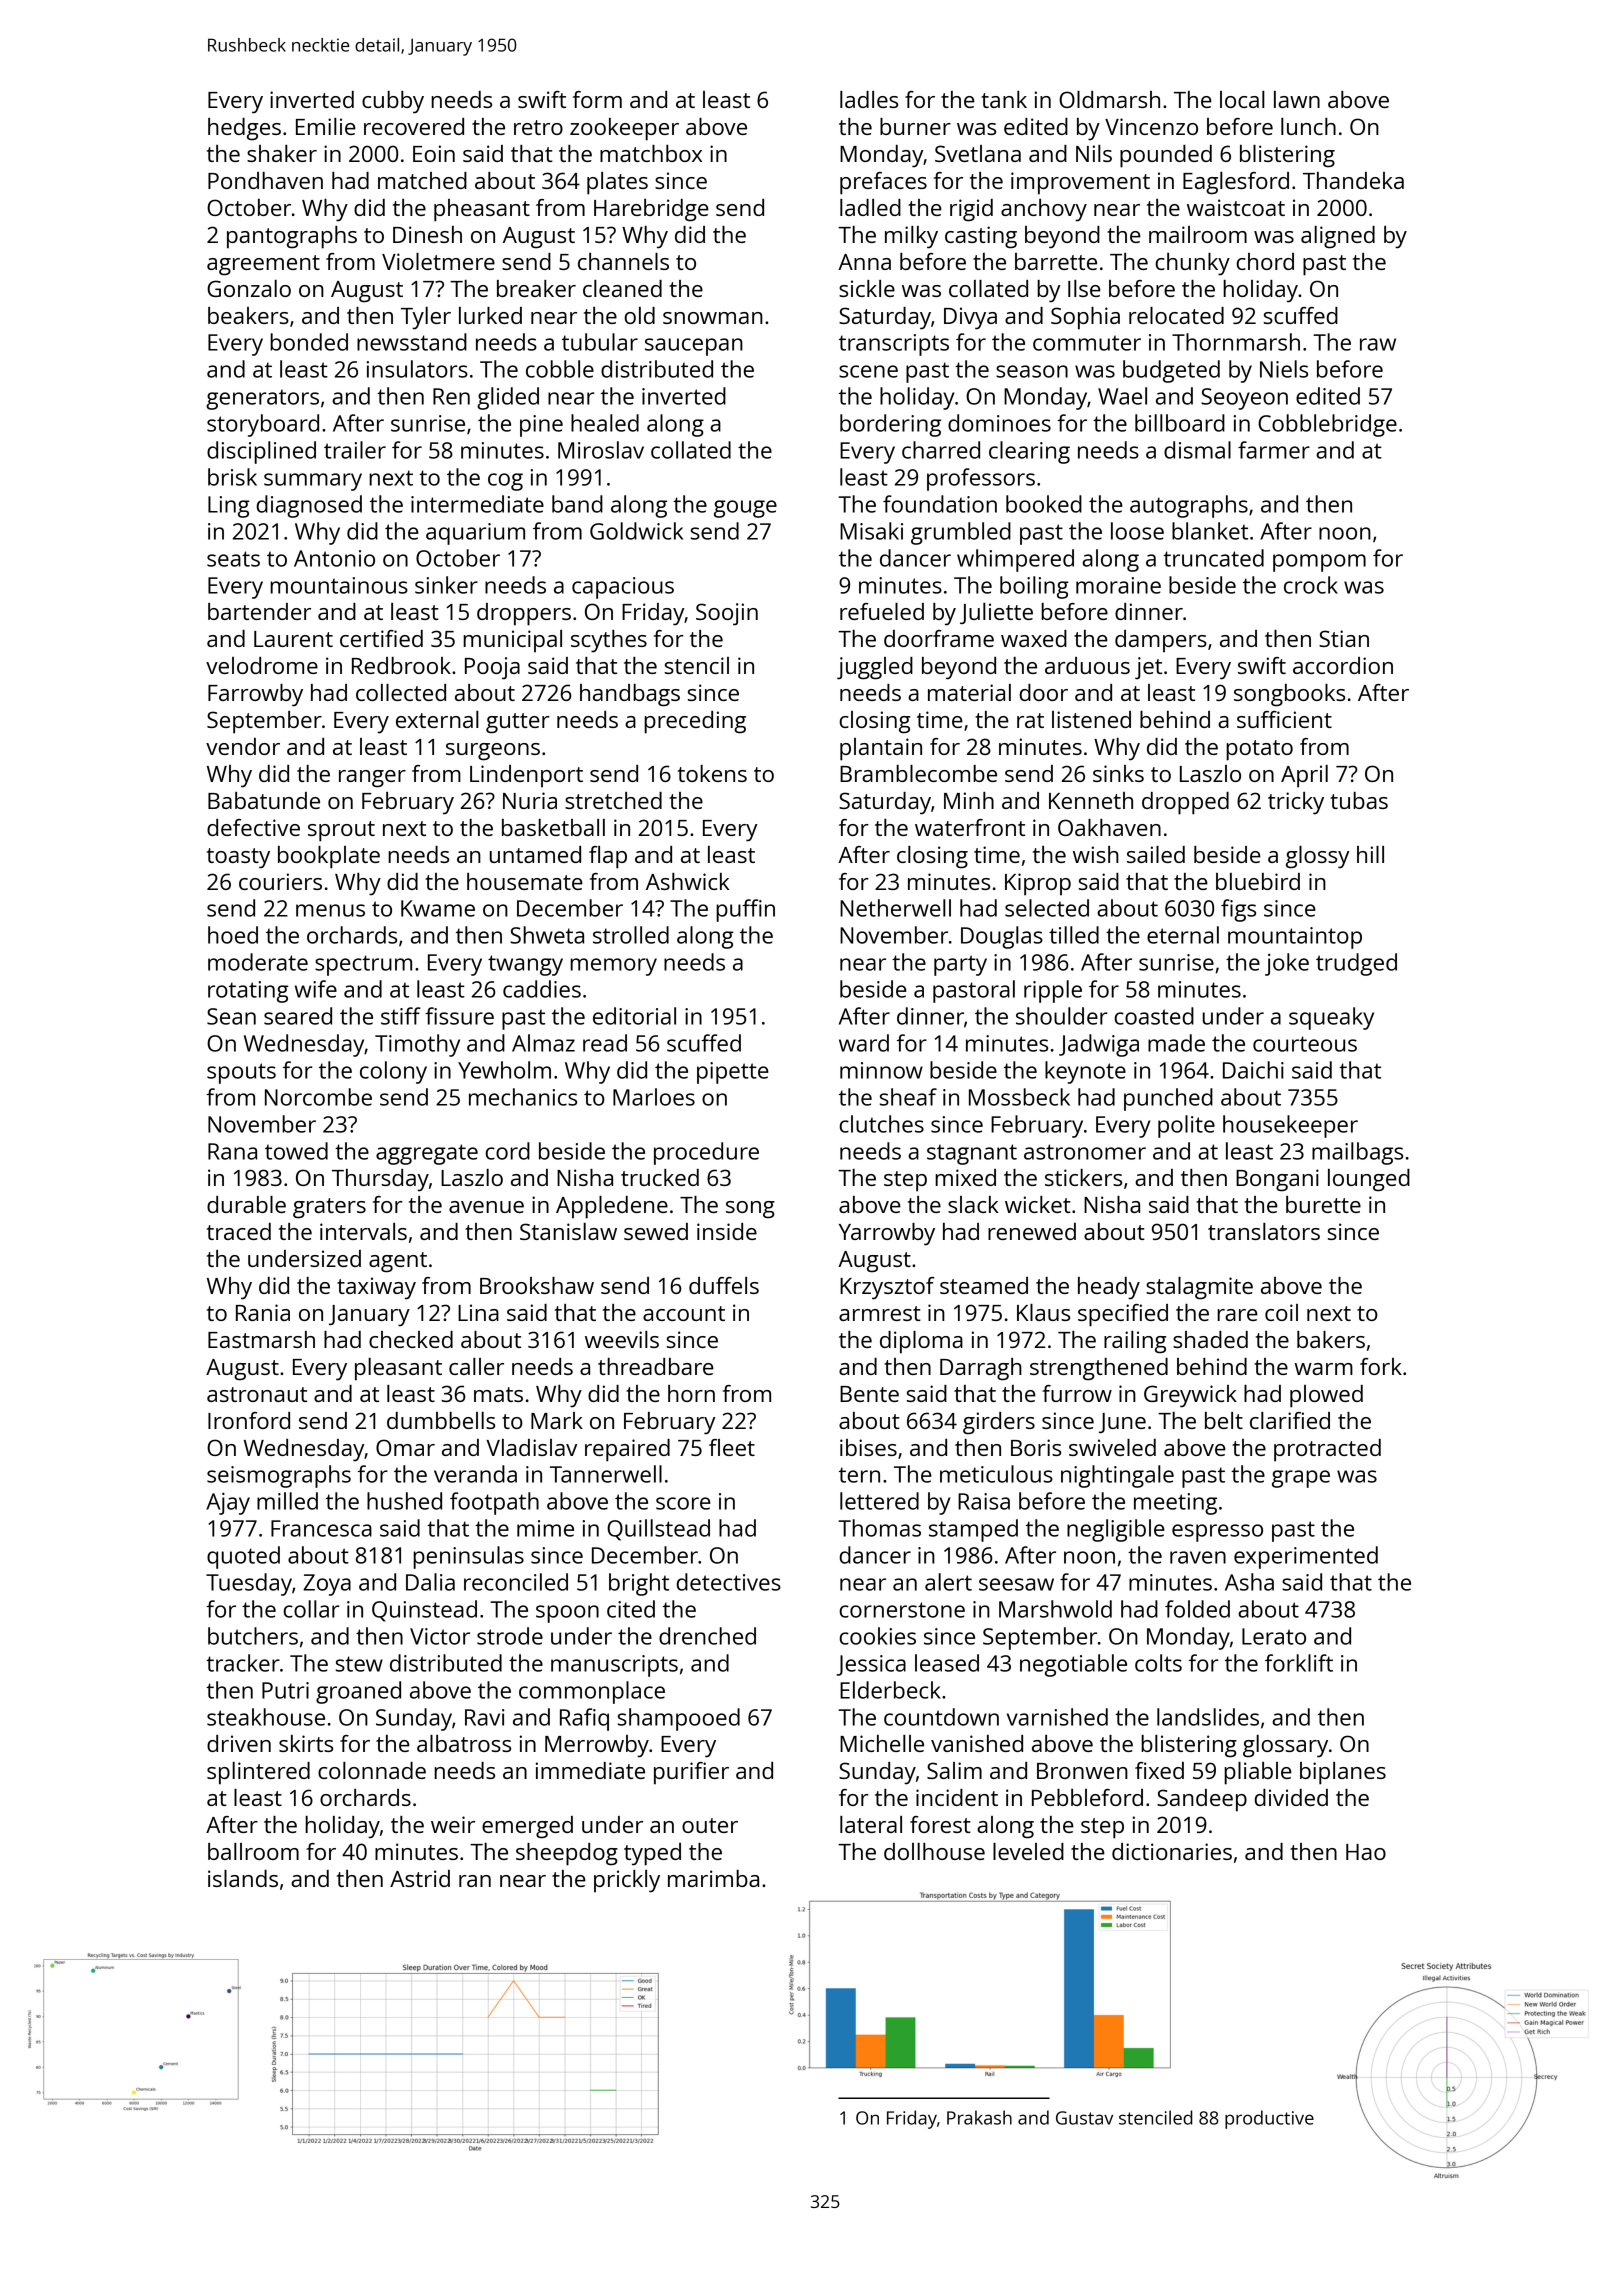 The width and height of the screenshot is (1620, 2292). Describe the element at coordinates (263, 265) in the screenshot. I see `agreement` at that location.
